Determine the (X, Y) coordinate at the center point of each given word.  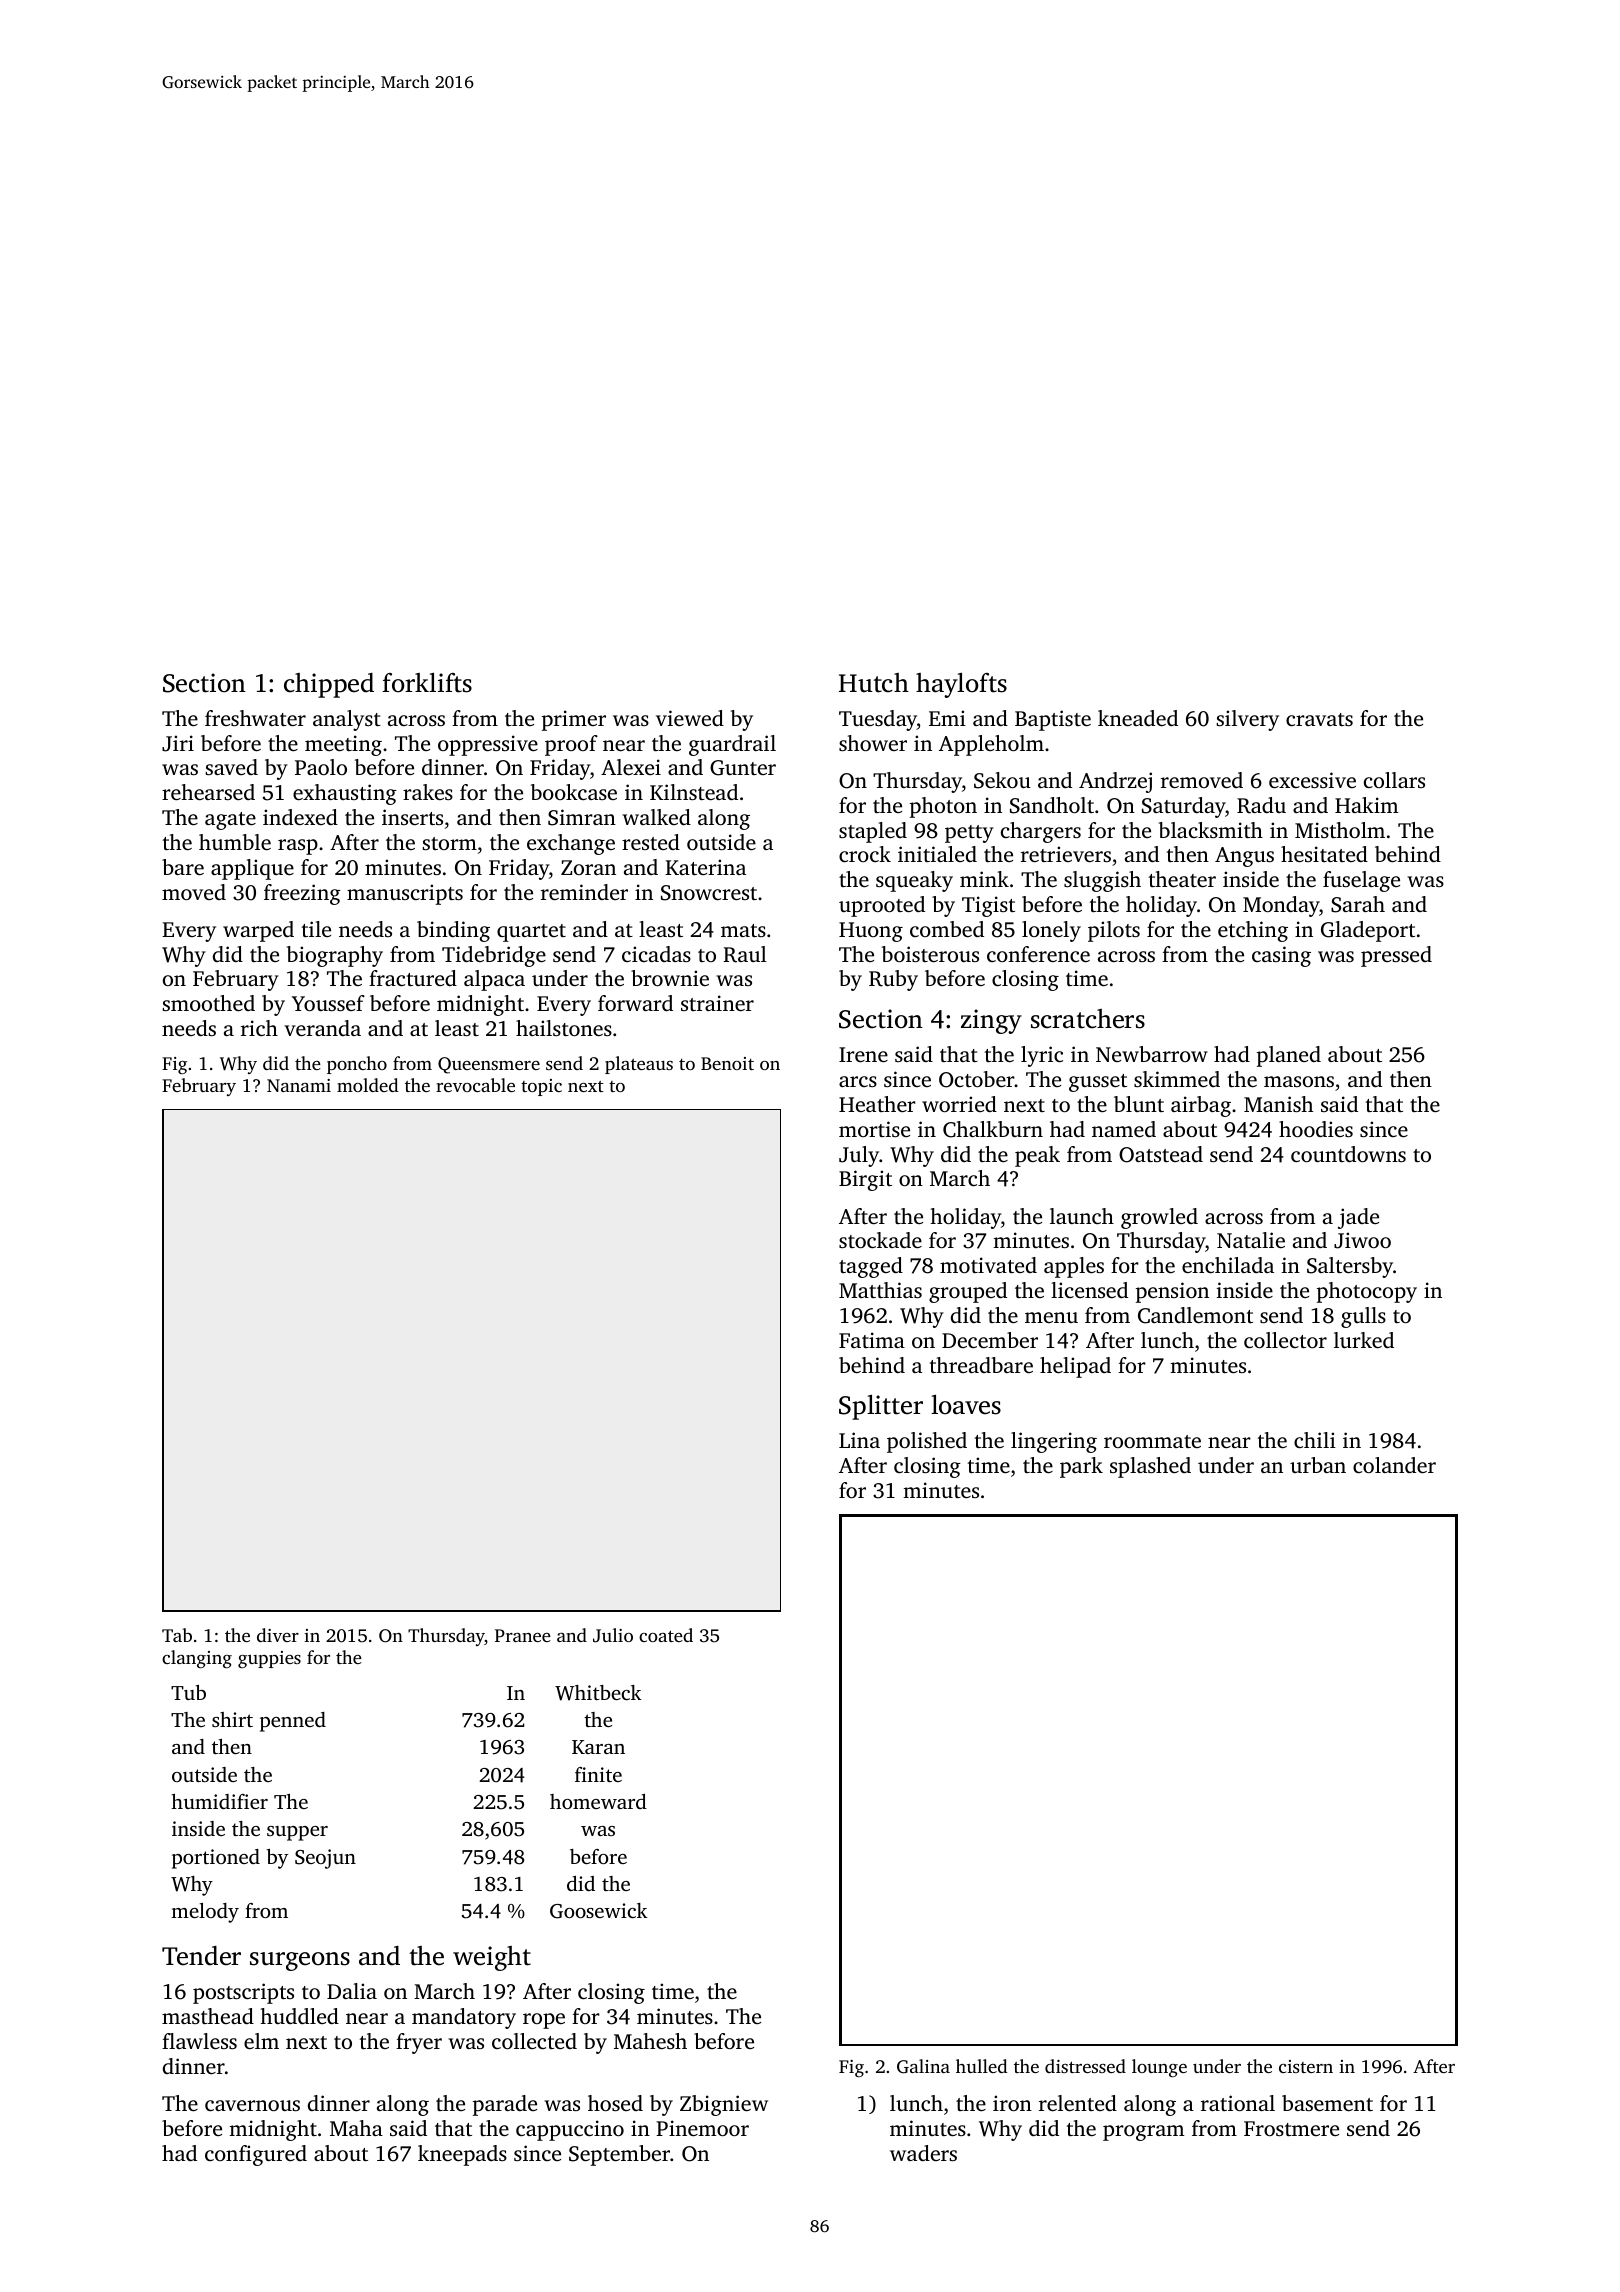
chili (1315, 1440)
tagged (871, 1267)
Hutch (874, 683)
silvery (1247, 720)
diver (278, 1635)
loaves (966, 1405)
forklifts (427, 683)
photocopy (1367, 1292)
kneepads (462, 2155)
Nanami (299, 1085)
